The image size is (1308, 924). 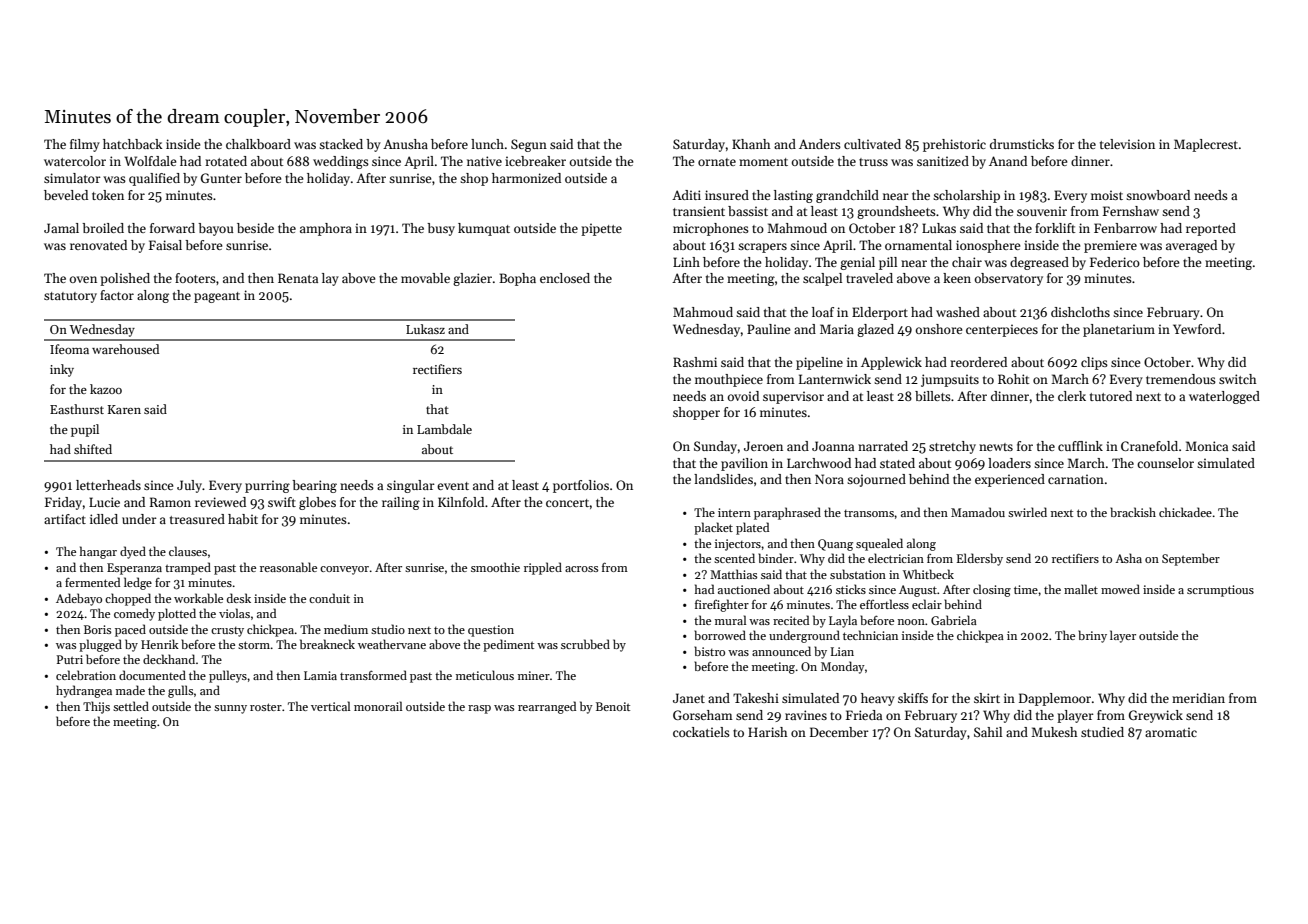 I want to click on counselor, so click(x=1165, y=463).
